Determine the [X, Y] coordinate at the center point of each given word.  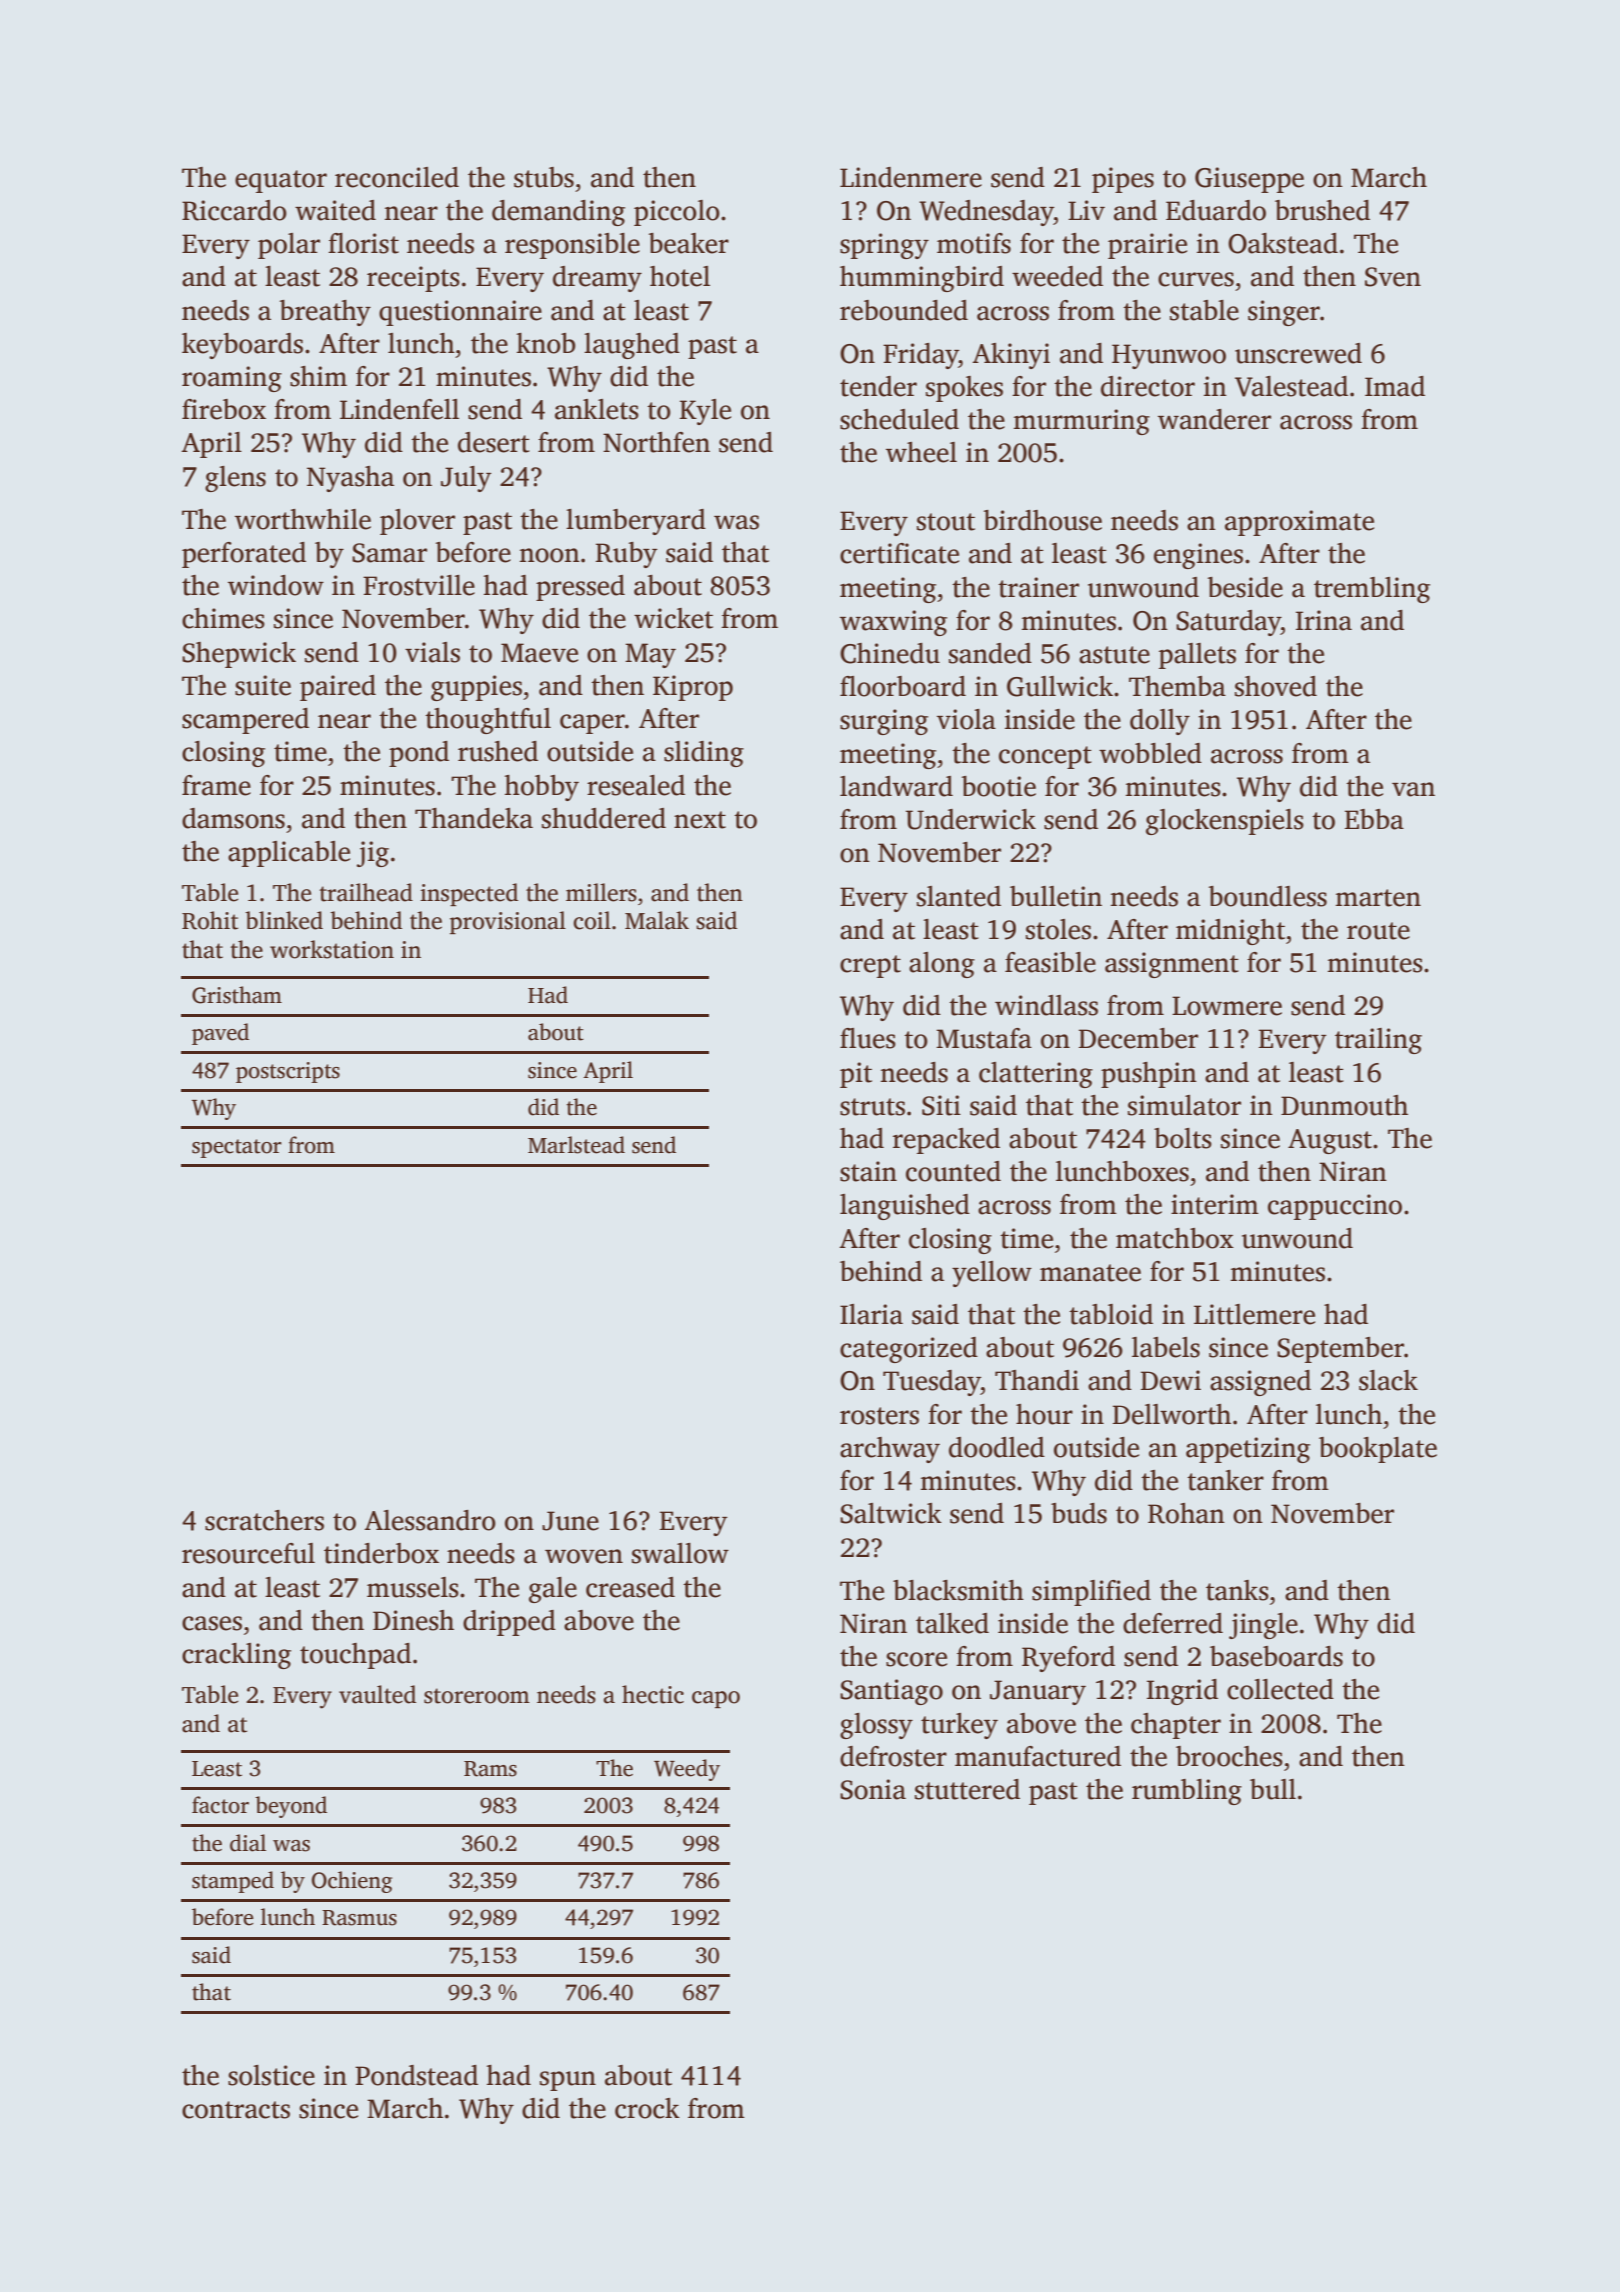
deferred [1173, 1623]
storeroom [477, 1696]
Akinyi [1011, 356]
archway [890, 1450]
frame [216, 785]
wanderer [1214, 419]
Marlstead [576, 1145]
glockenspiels [1225, 822]
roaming [232, 379]
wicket [673, 618]
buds [1079, 1513]
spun [568, 2081]
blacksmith [958, 1590]
